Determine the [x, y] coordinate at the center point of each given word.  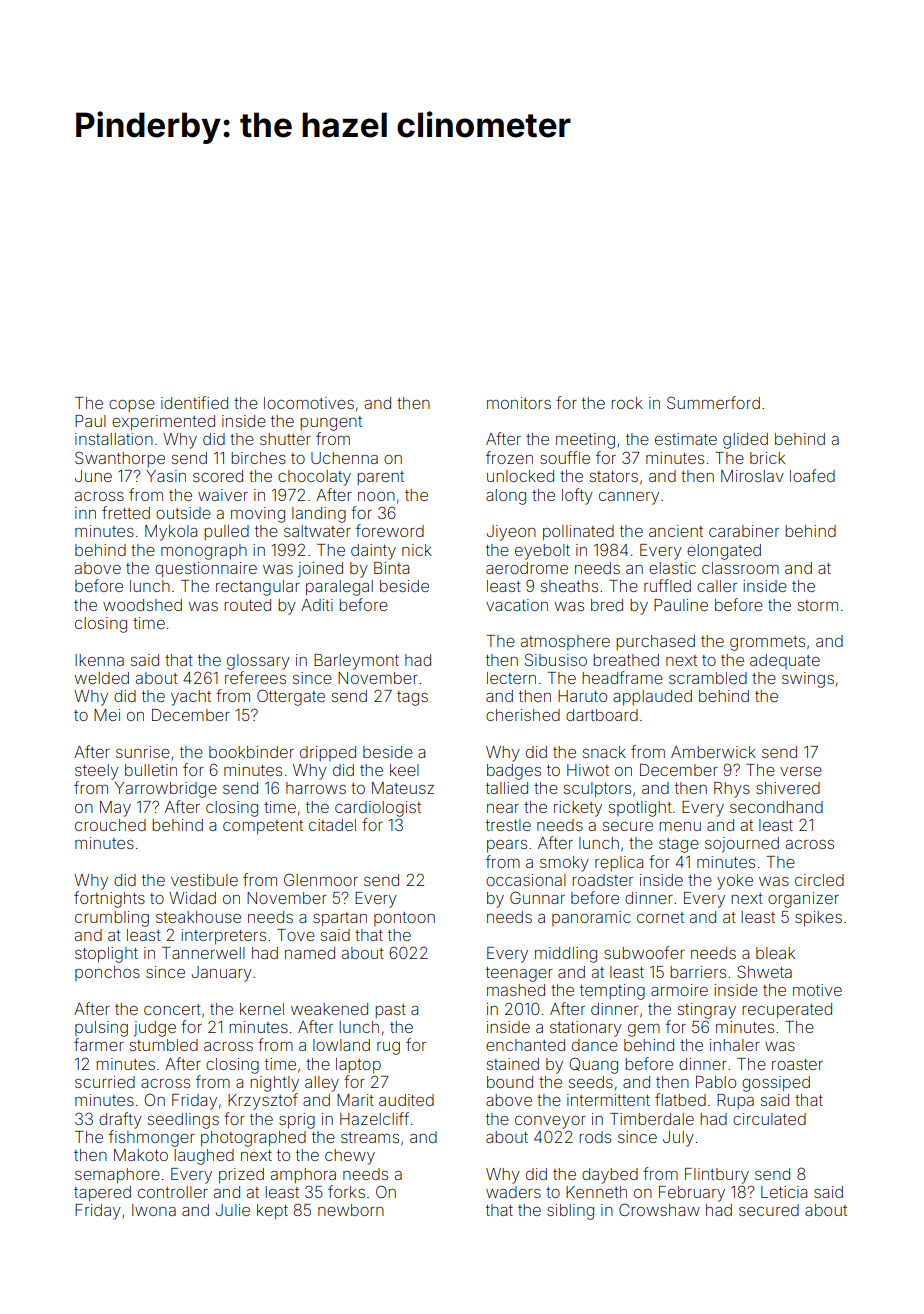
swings [808, 680]
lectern [511, 678]
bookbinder [251, 752]
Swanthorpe [120, 459]
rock [627, 403]
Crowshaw [659, 1209]
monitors [519, 403]
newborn [351, 1210]
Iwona [154, 1210]
